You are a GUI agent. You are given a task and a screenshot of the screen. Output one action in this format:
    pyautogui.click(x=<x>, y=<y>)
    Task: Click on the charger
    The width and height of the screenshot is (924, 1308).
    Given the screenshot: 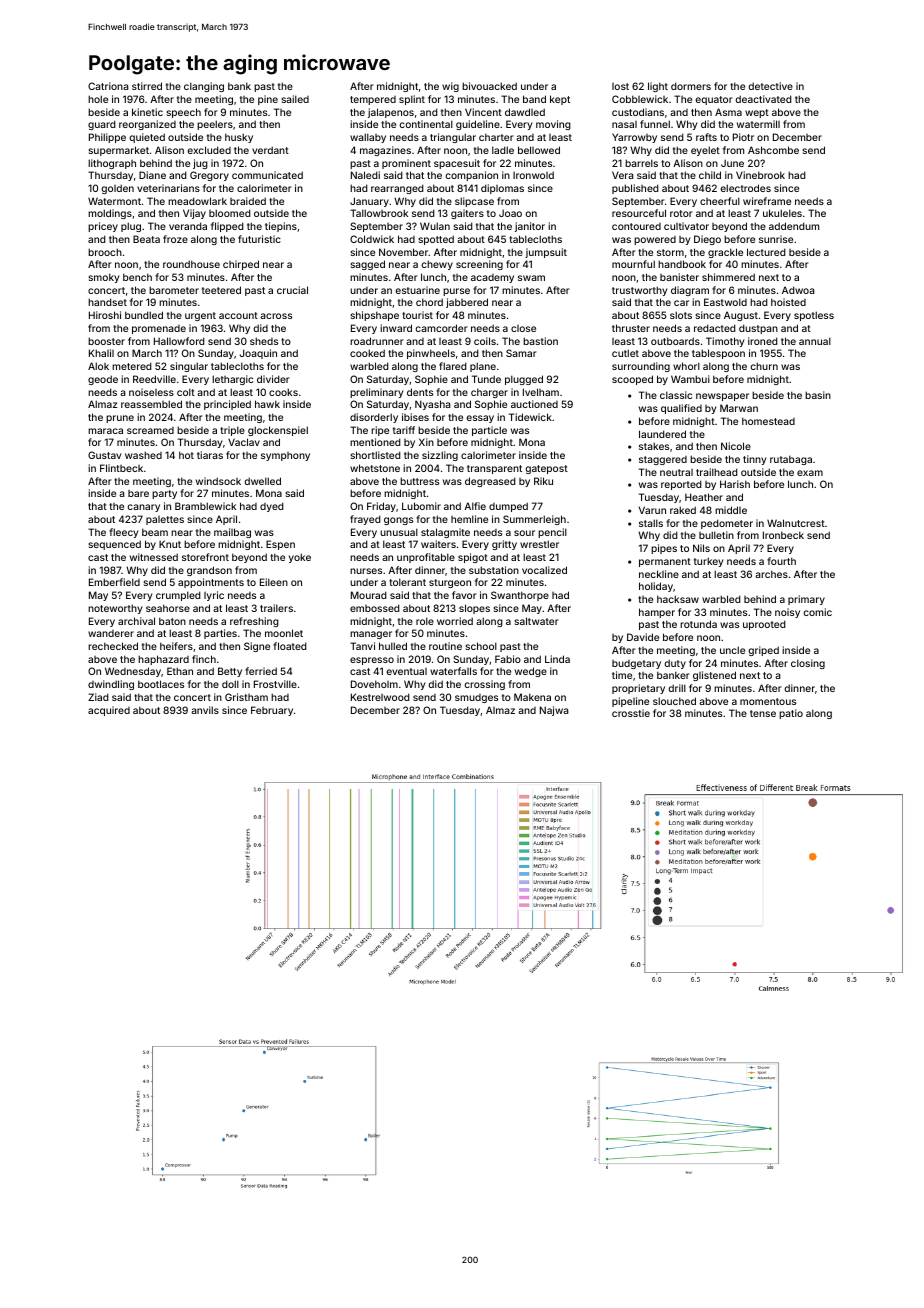 What is the action you would take?
    pyautogui.click(x=489, y=393)
